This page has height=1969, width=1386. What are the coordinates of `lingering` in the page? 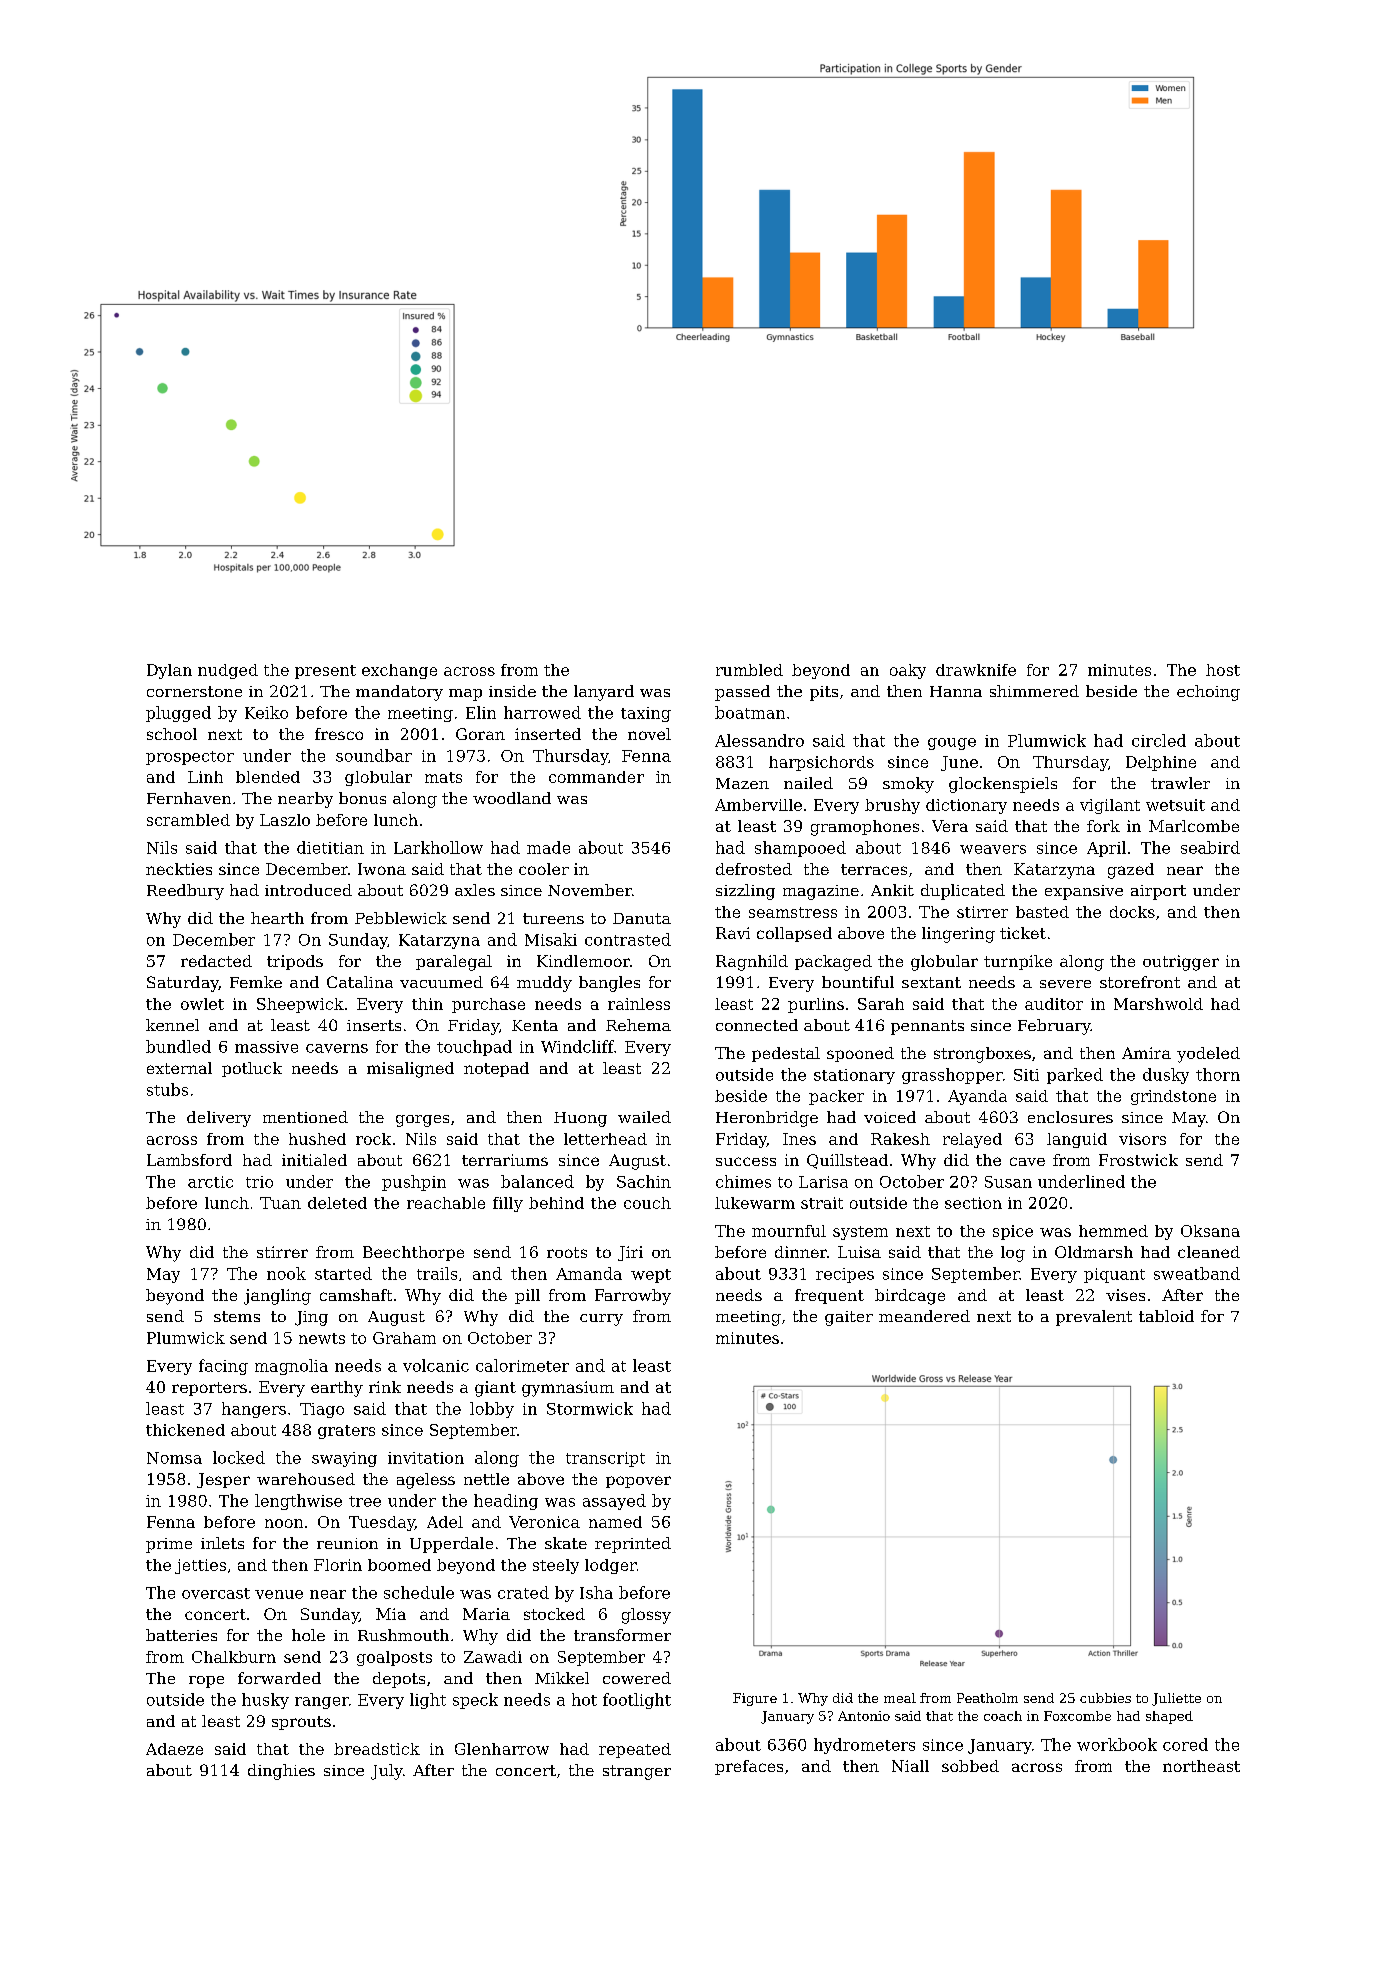 It's located at (958, 935).
